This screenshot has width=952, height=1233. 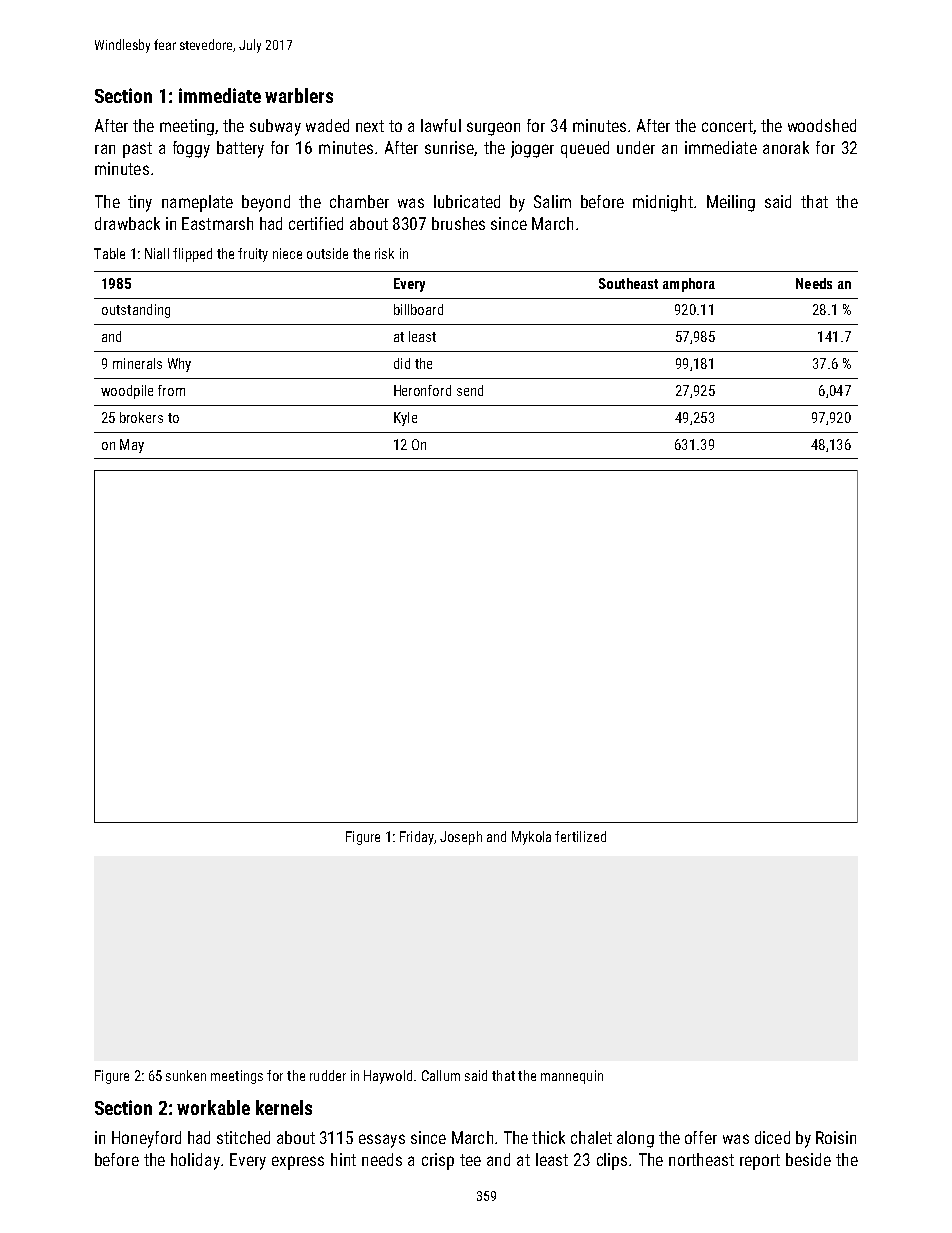 I want to click on Kyle, so click(x=405, y=419).
